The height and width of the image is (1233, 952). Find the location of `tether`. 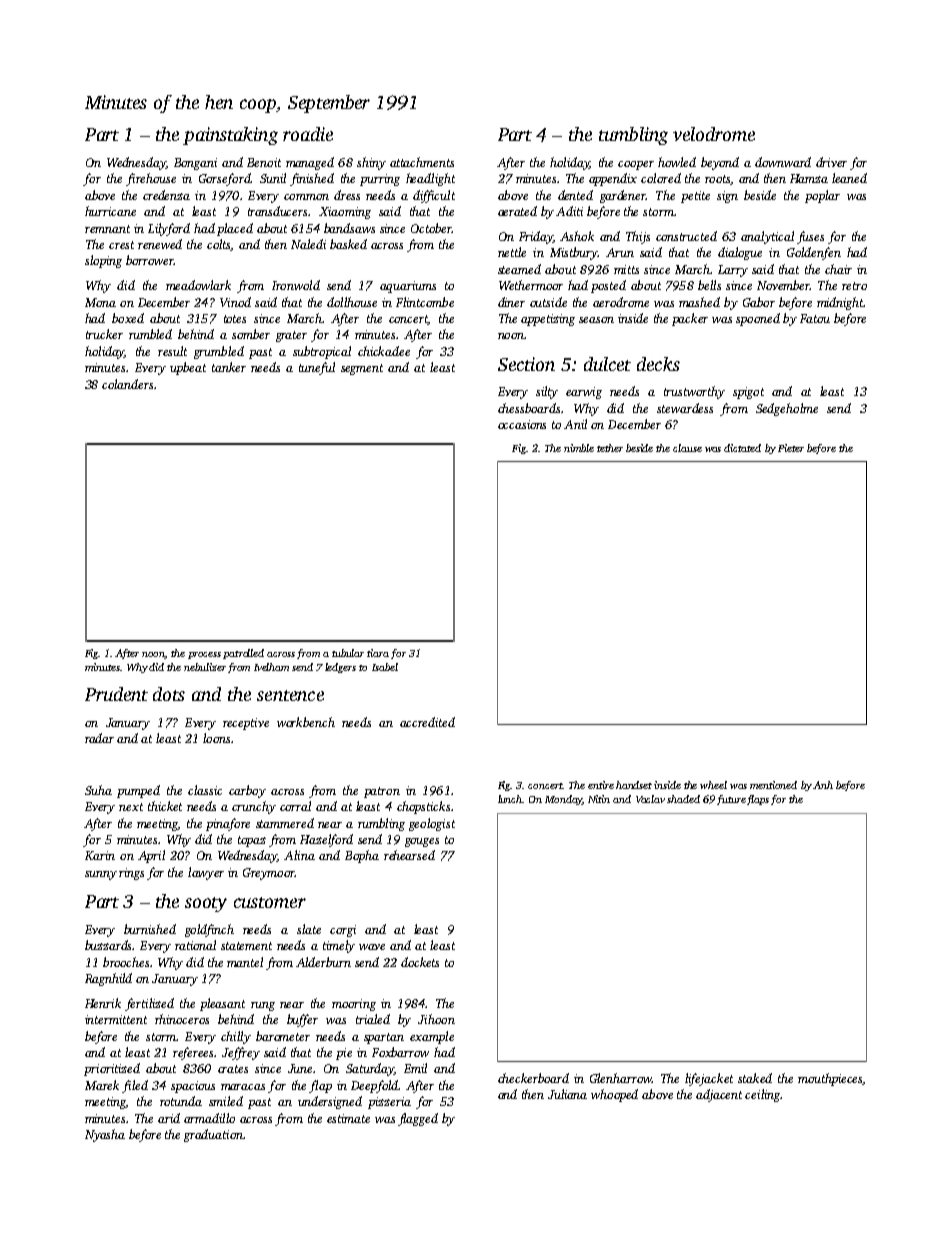

tether is located at coordinates (610, 448).
